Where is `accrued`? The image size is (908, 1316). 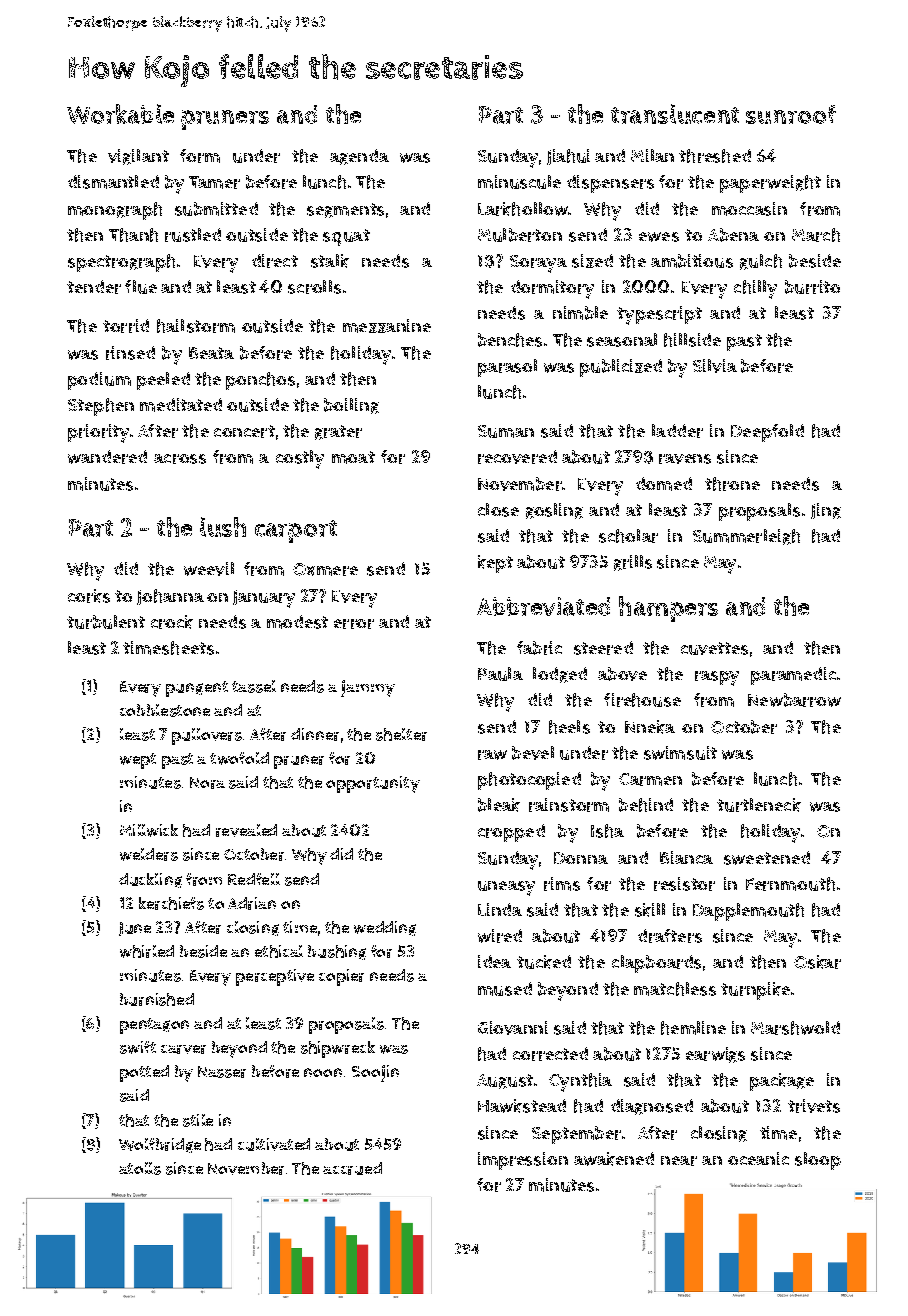 accrued is located at coordinates (352, 1168).
